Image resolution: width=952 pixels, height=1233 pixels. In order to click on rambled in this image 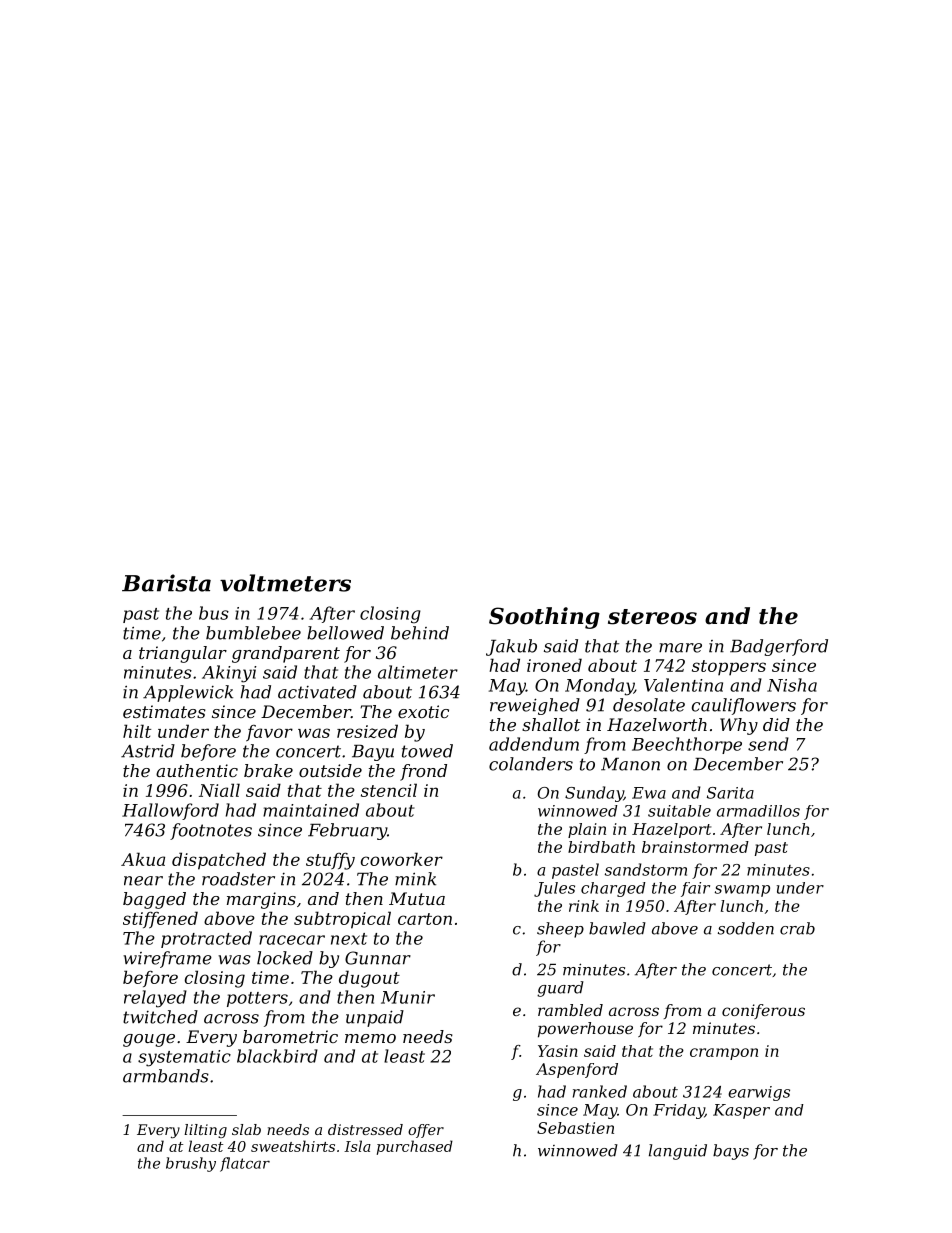, I will do `click(570, 1010)`.
